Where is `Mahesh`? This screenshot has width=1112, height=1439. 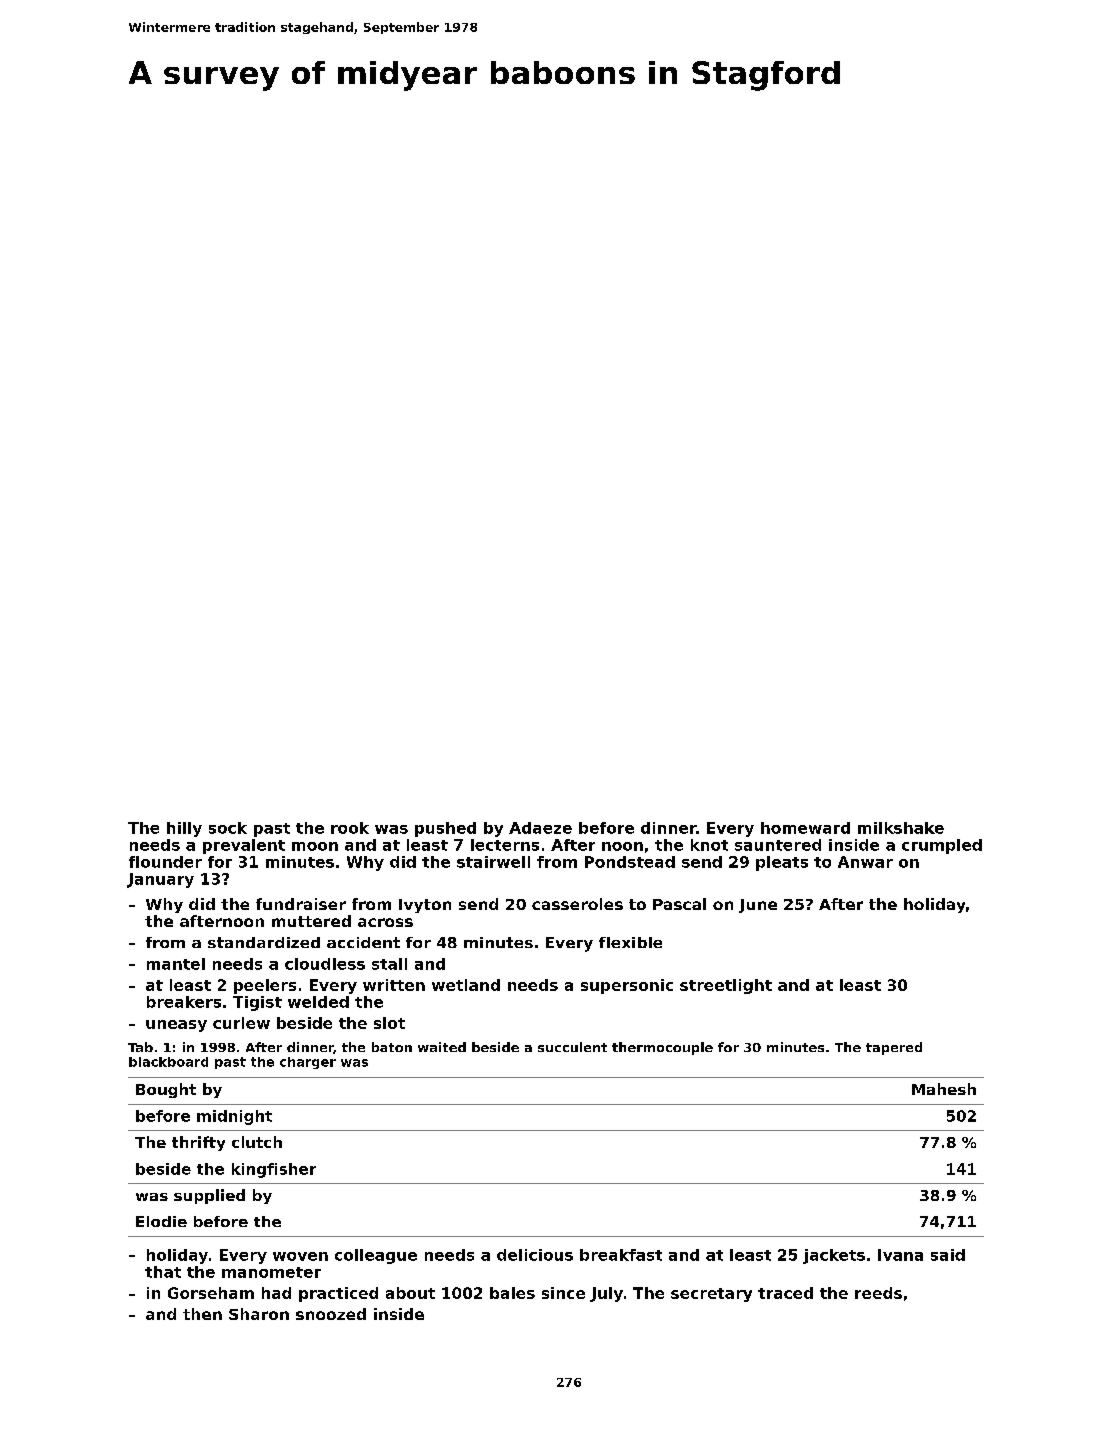 Mahesh is located at coordinates (944, 1089).
